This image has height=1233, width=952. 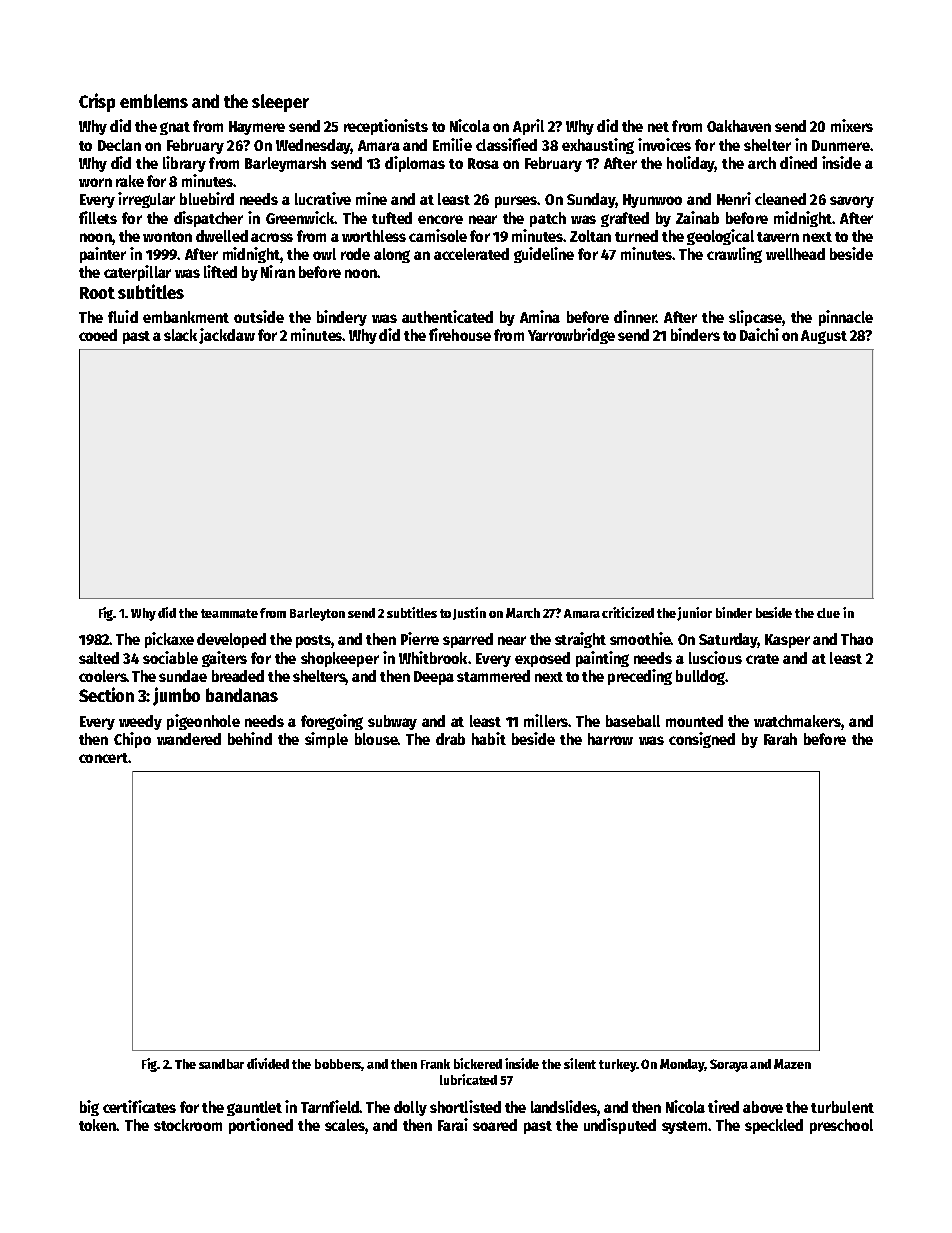 What do you see at coordinates (180, 335) in the image?
I see `slack` at bounding box center [180, 335].
